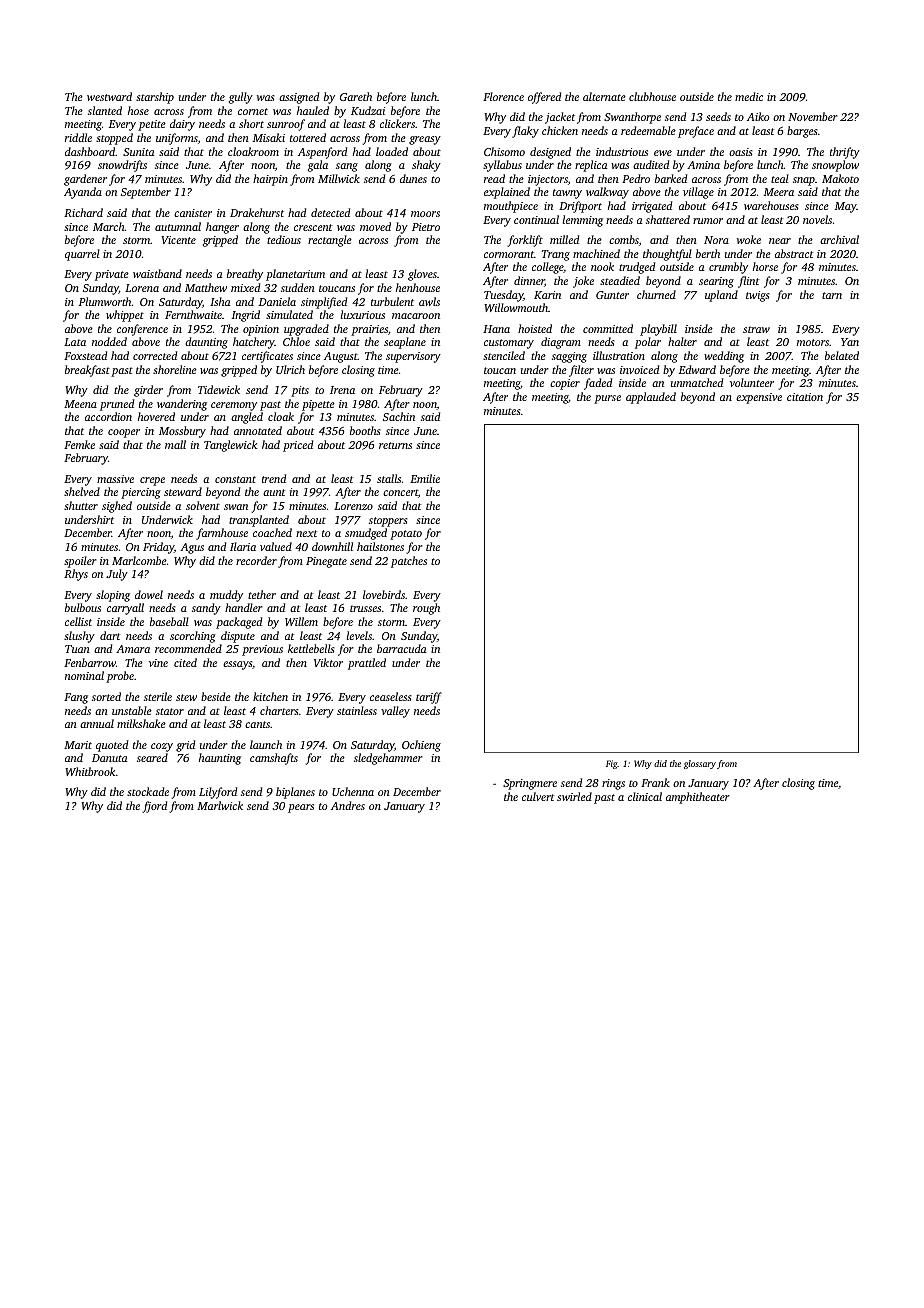 The height and width of the screenshot is (1308, 924). I want to click on Springmere, so click(530, 784).
